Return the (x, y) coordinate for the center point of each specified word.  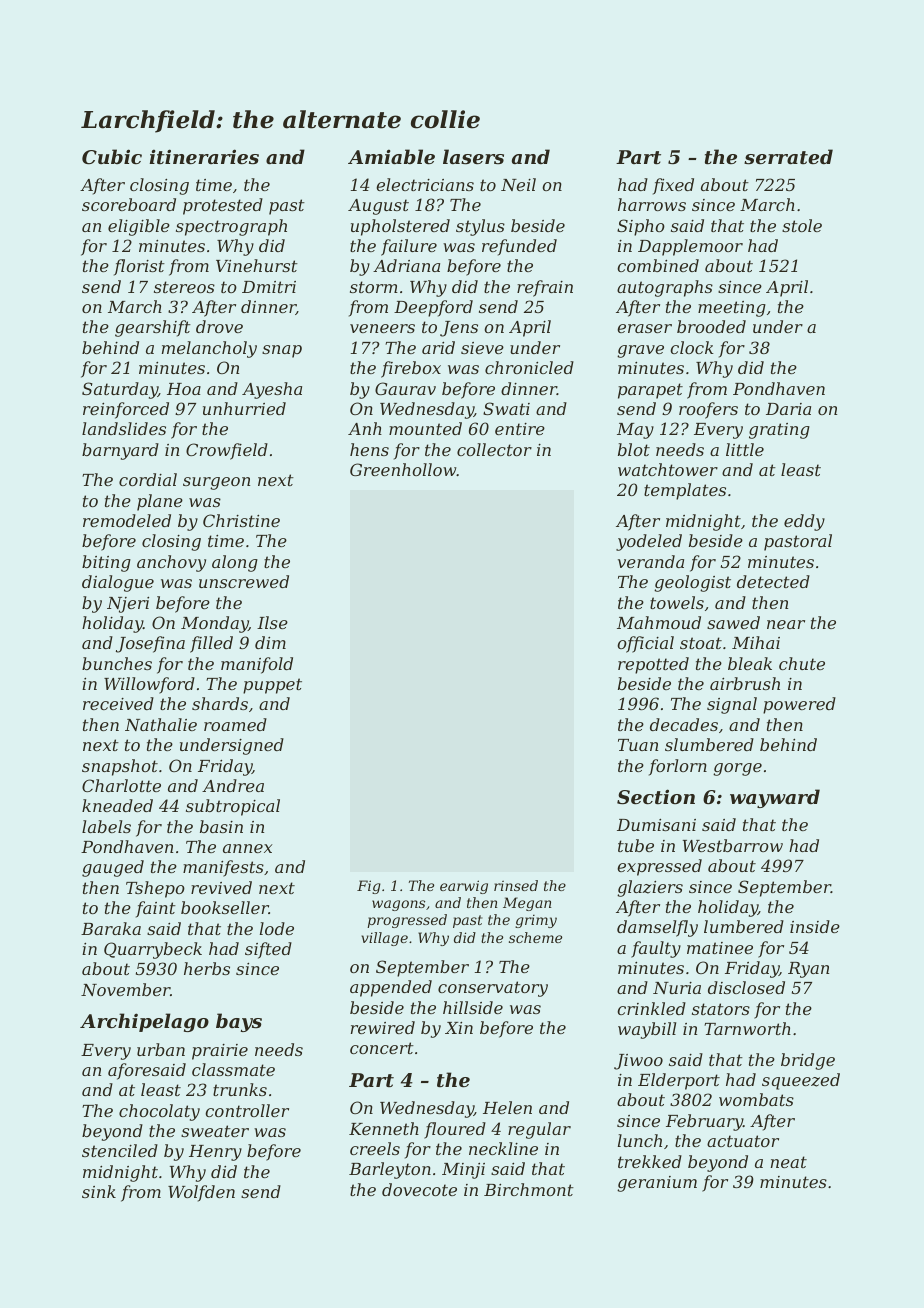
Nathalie (161, 724)
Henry (215, 1153)
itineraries (204, 156)
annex (247, 848)
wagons (398, 905)
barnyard (120, 451)
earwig (464, 887)
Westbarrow (733, 845)
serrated (788, 157)
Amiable (391, 156)
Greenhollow (403, 469)
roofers (708, 410)
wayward (775, 798)
